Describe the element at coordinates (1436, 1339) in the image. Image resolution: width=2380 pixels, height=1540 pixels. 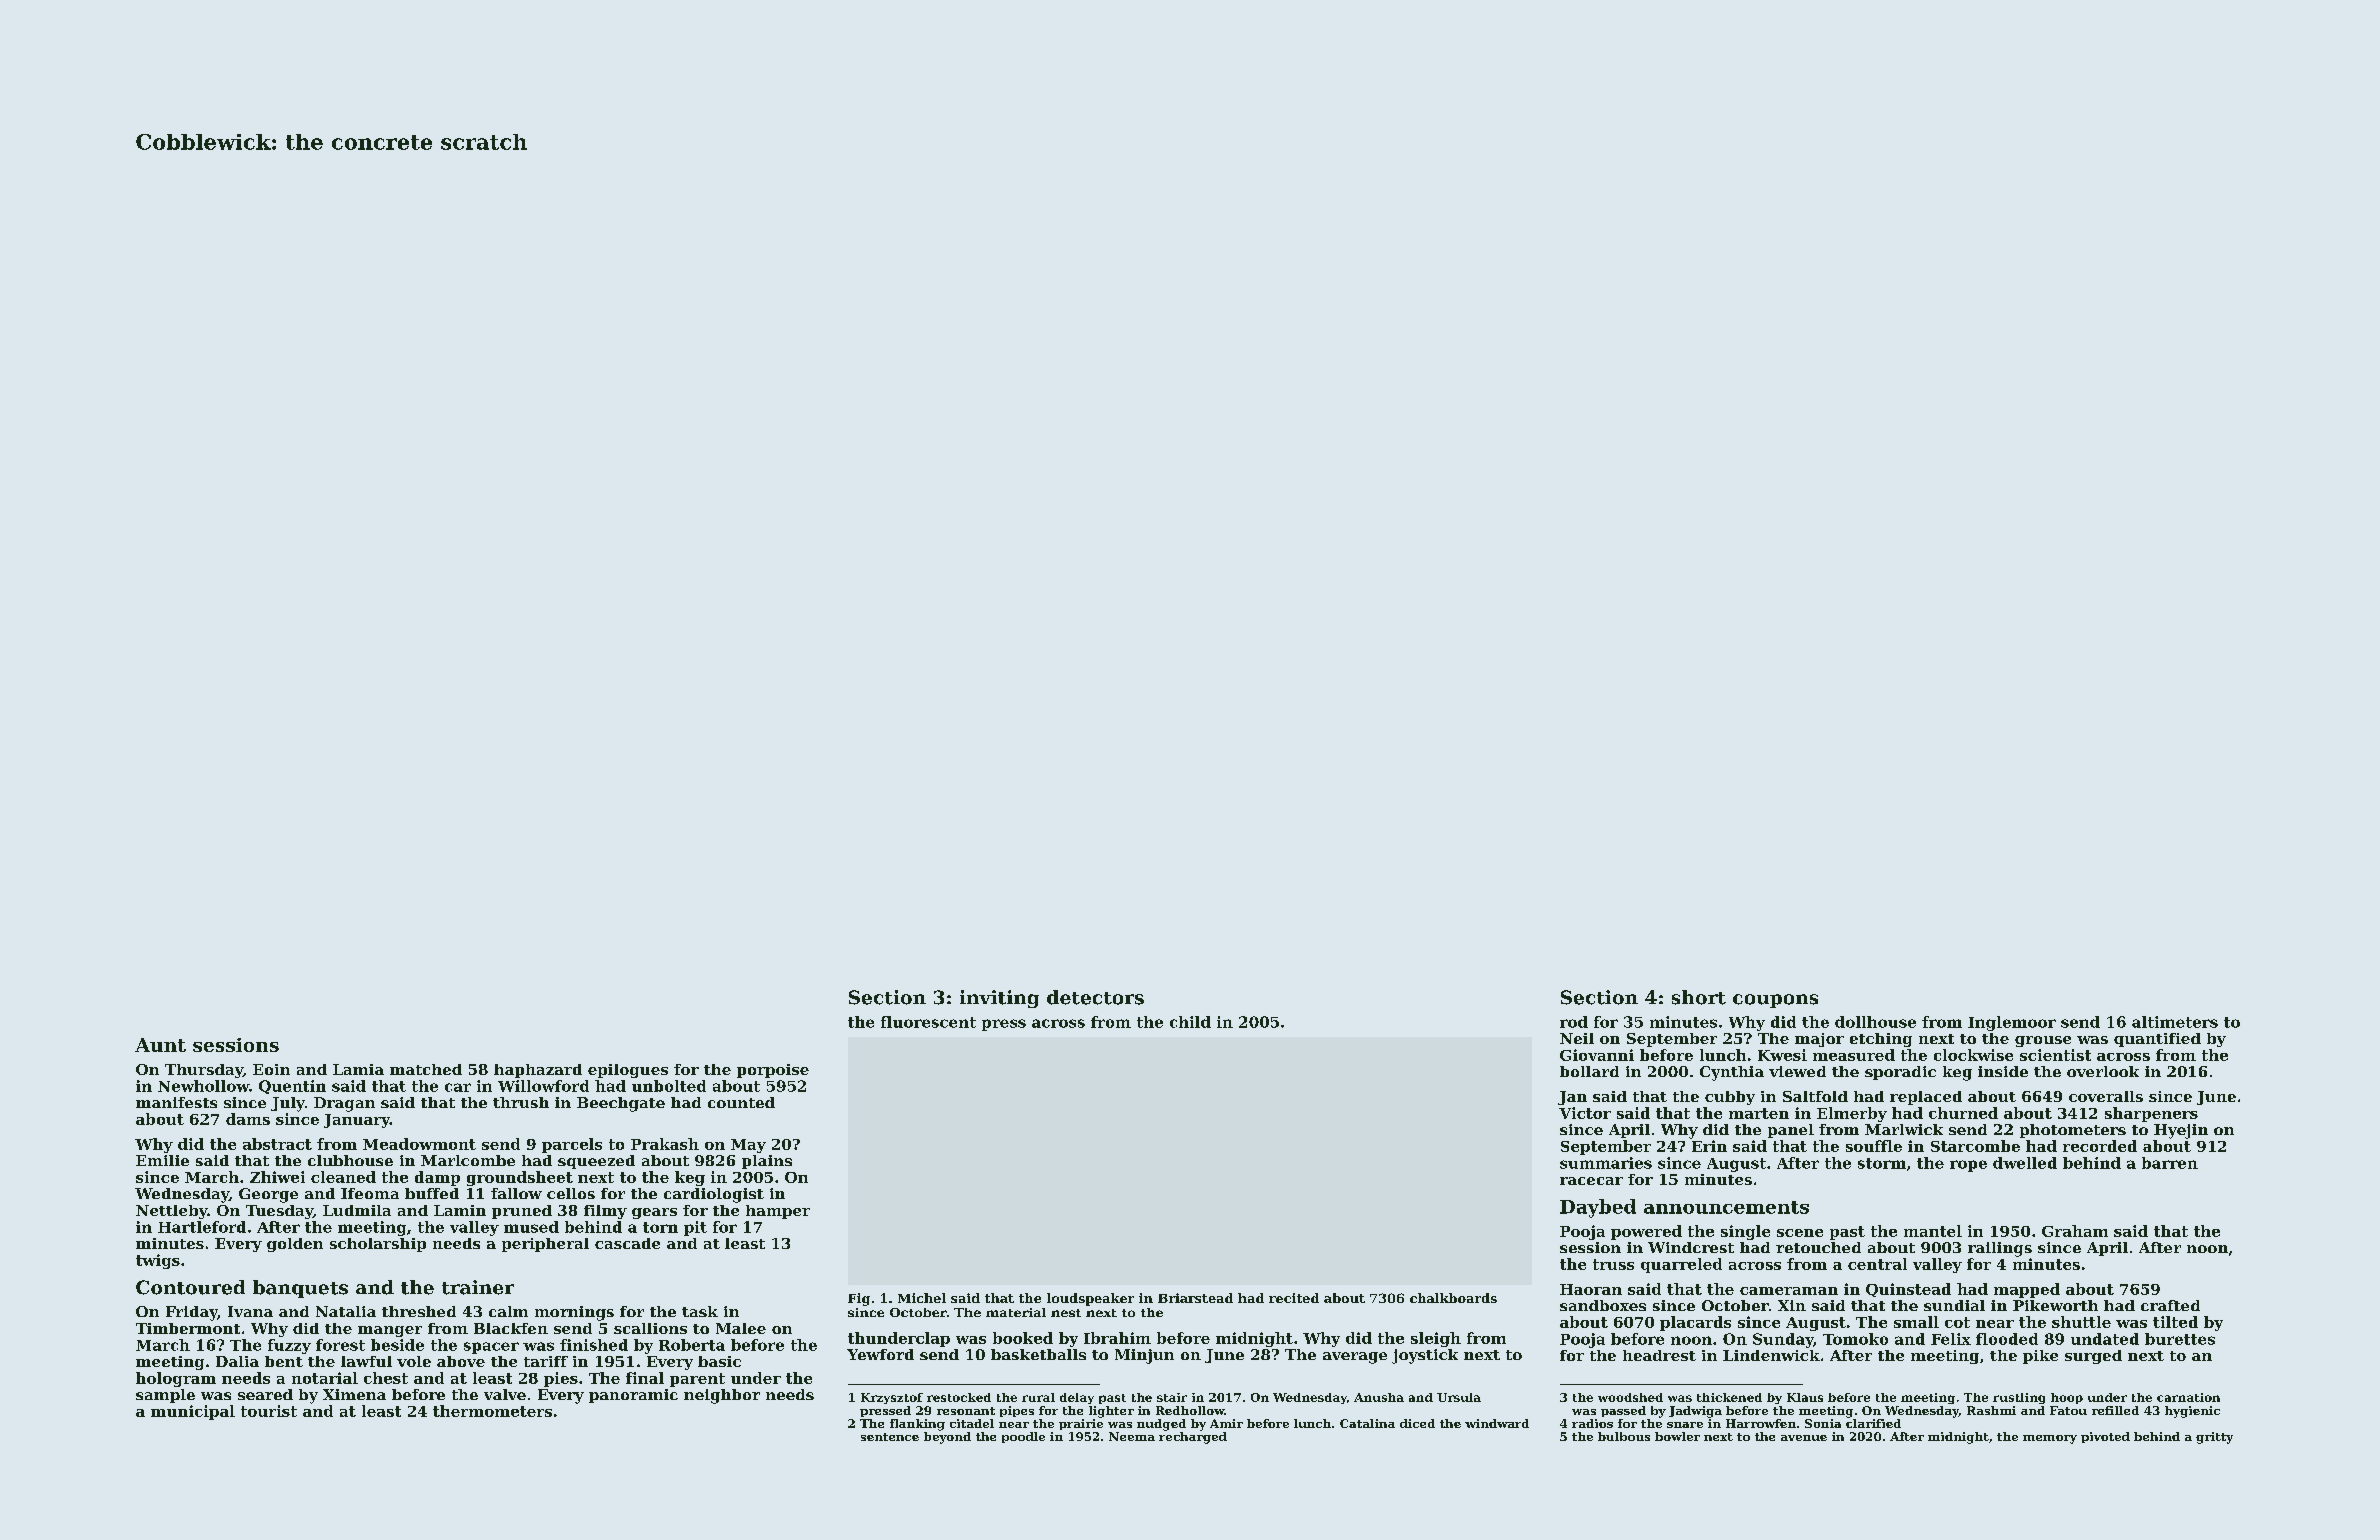
I see `sleigh` at that location.
